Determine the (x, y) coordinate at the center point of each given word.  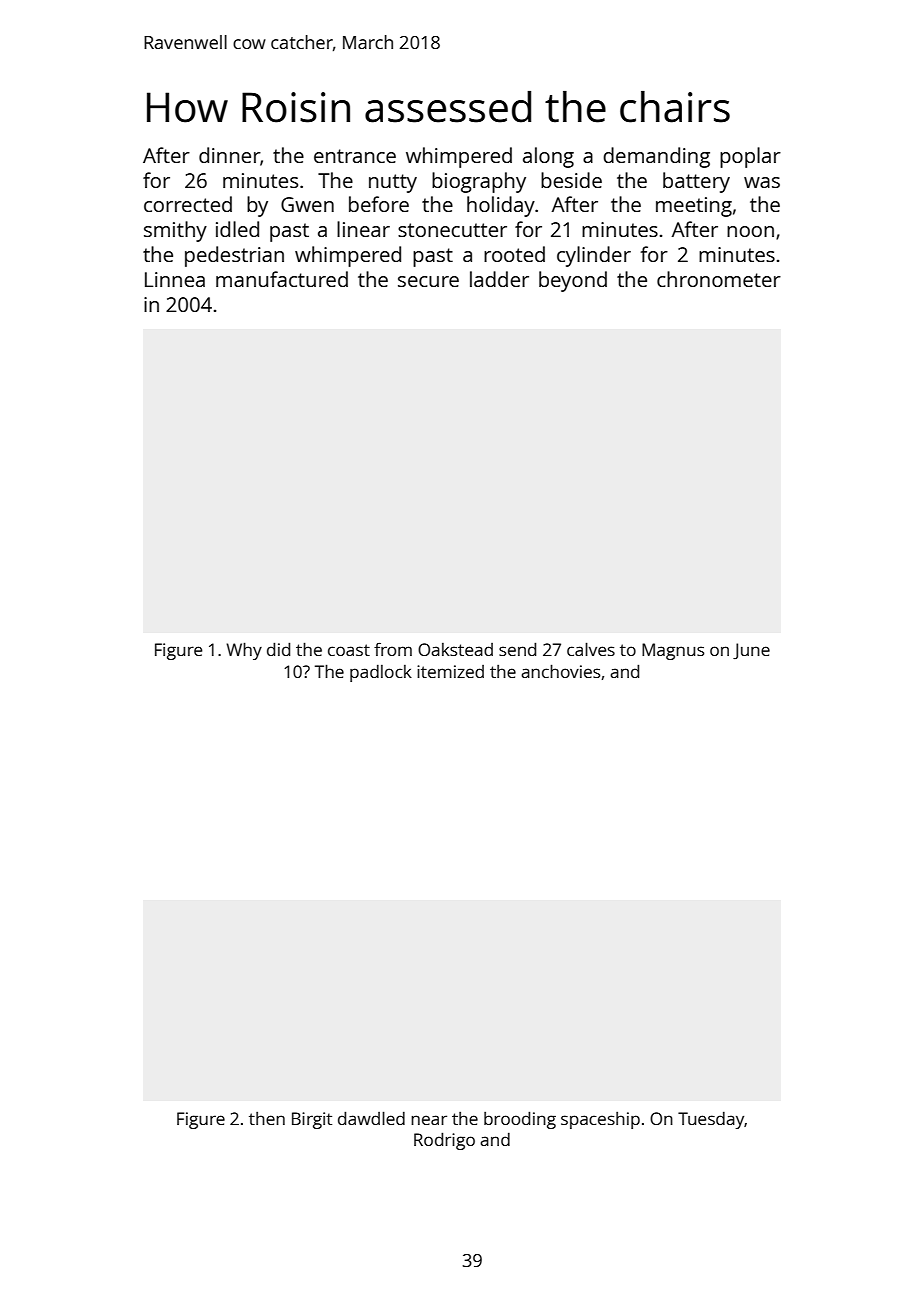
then (267, 1118)
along (548, 157)
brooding (520, 1120)
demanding (656, 157)
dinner (229, 155)
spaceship (600, 1120)
